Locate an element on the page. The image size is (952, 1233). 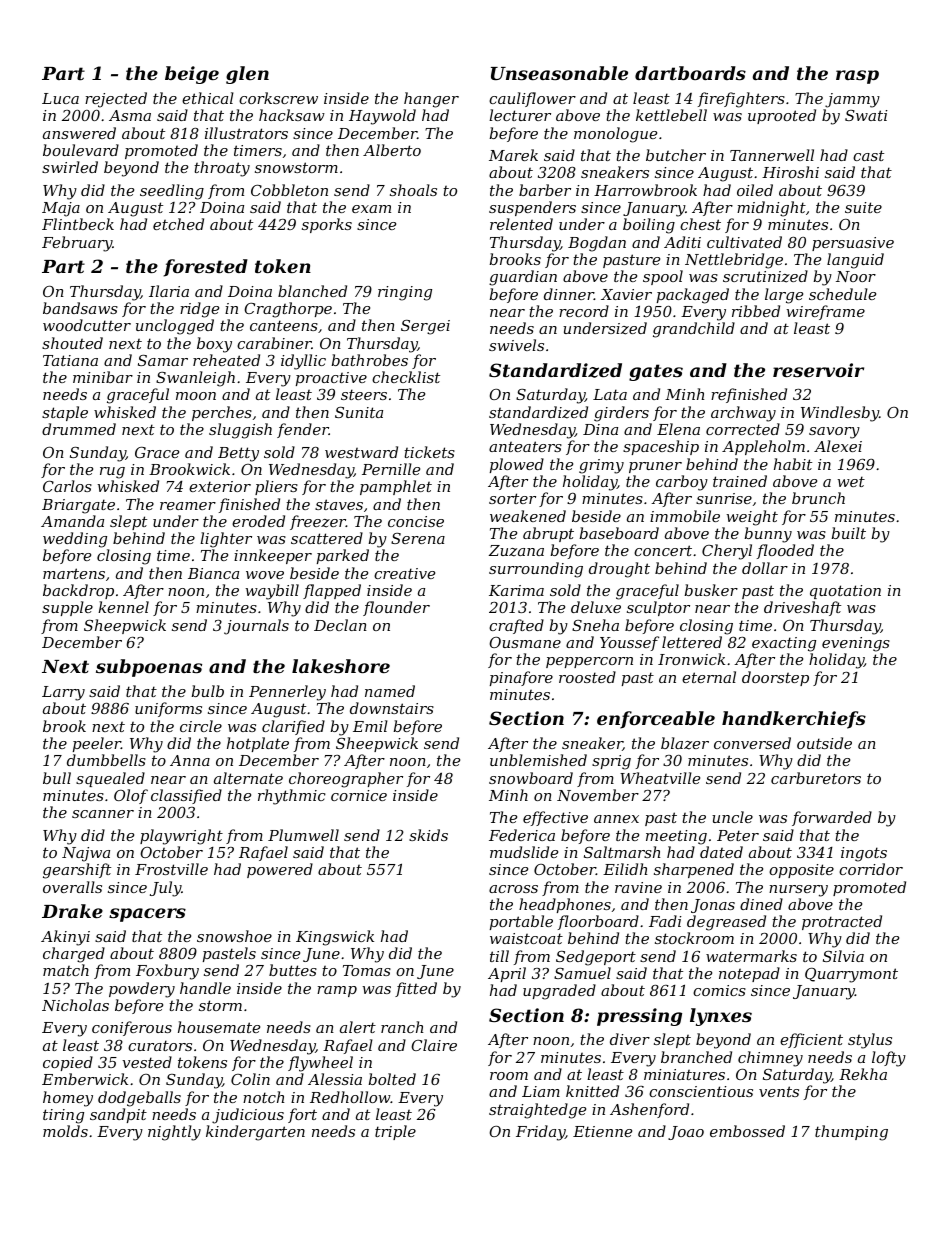
downstairs is located at coordinates (392, 708).
